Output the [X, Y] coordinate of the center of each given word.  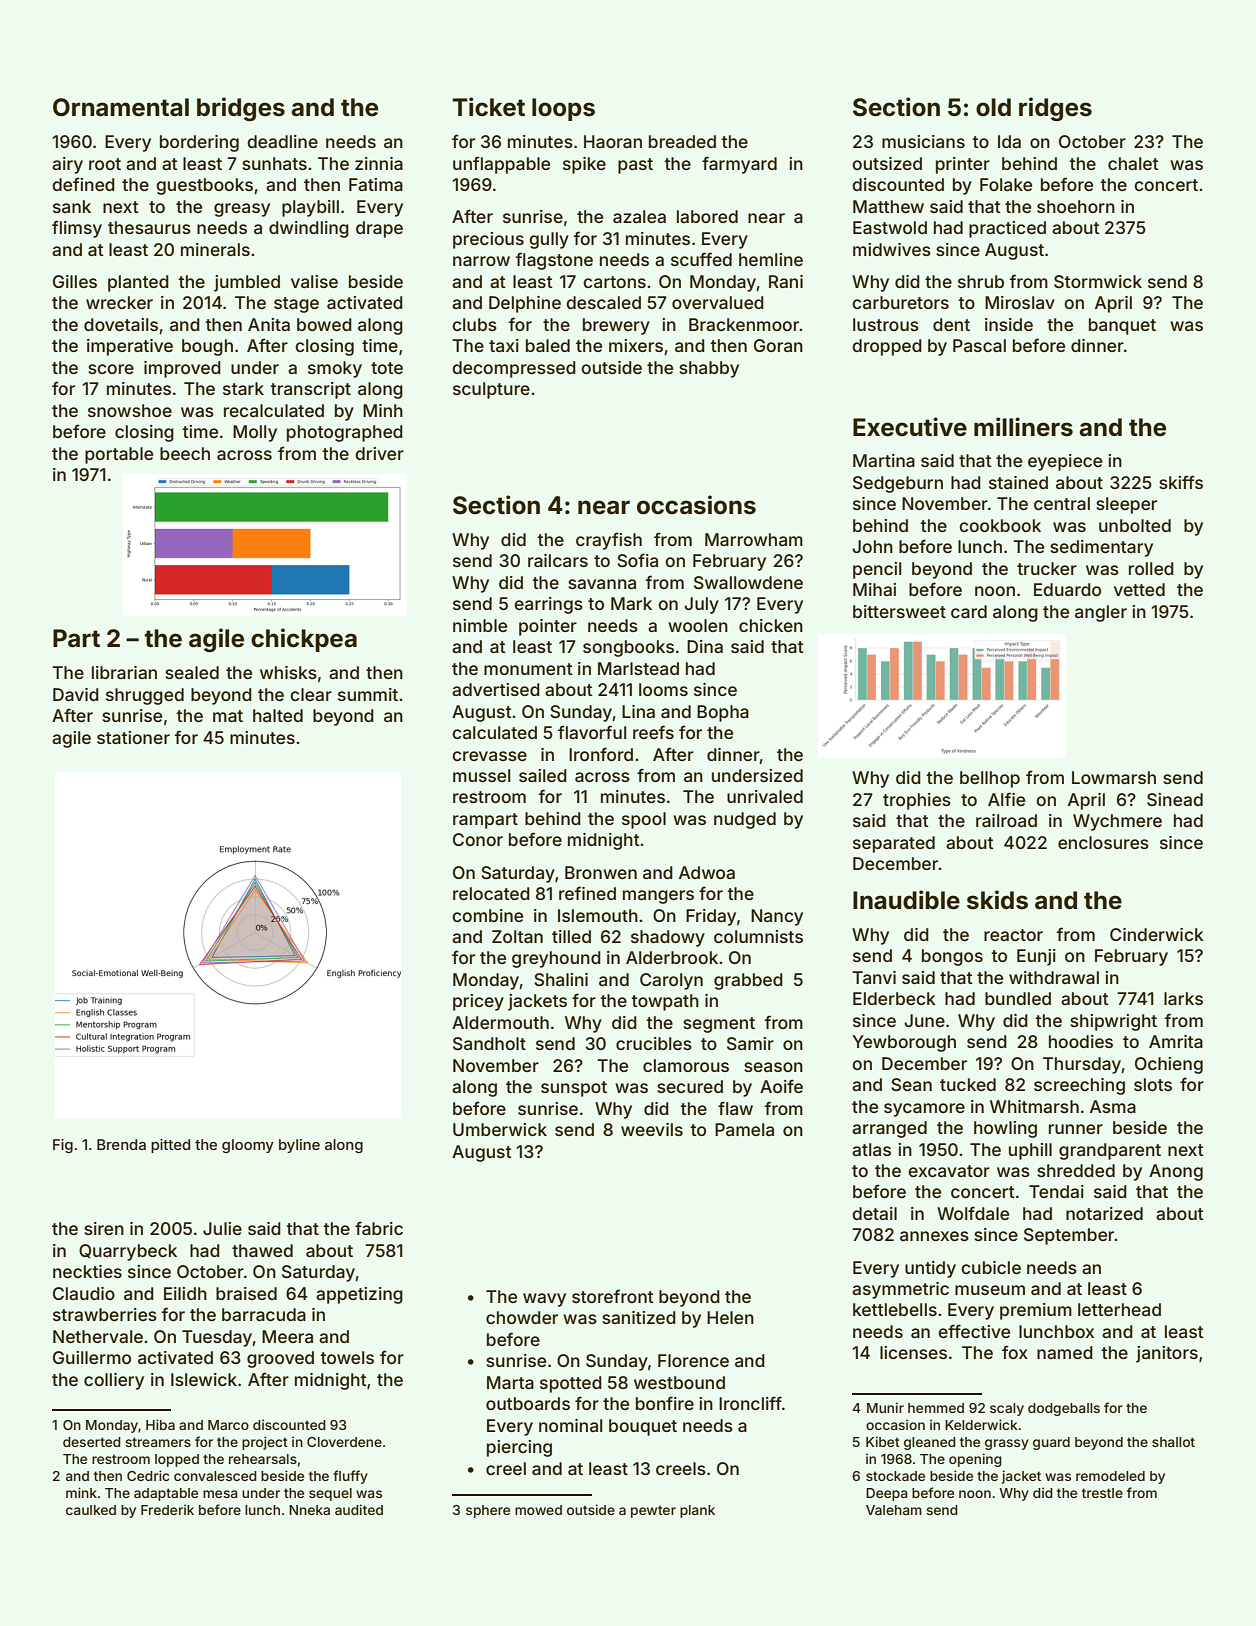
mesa [220, 1494]
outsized [887, 163]
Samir [750, 1043]
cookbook [1000, 525]
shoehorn [1076, 206]
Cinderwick [1157, 934]
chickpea [304, 640]
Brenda [121, 1144]
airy [67, 165]
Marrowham [754, 539]
